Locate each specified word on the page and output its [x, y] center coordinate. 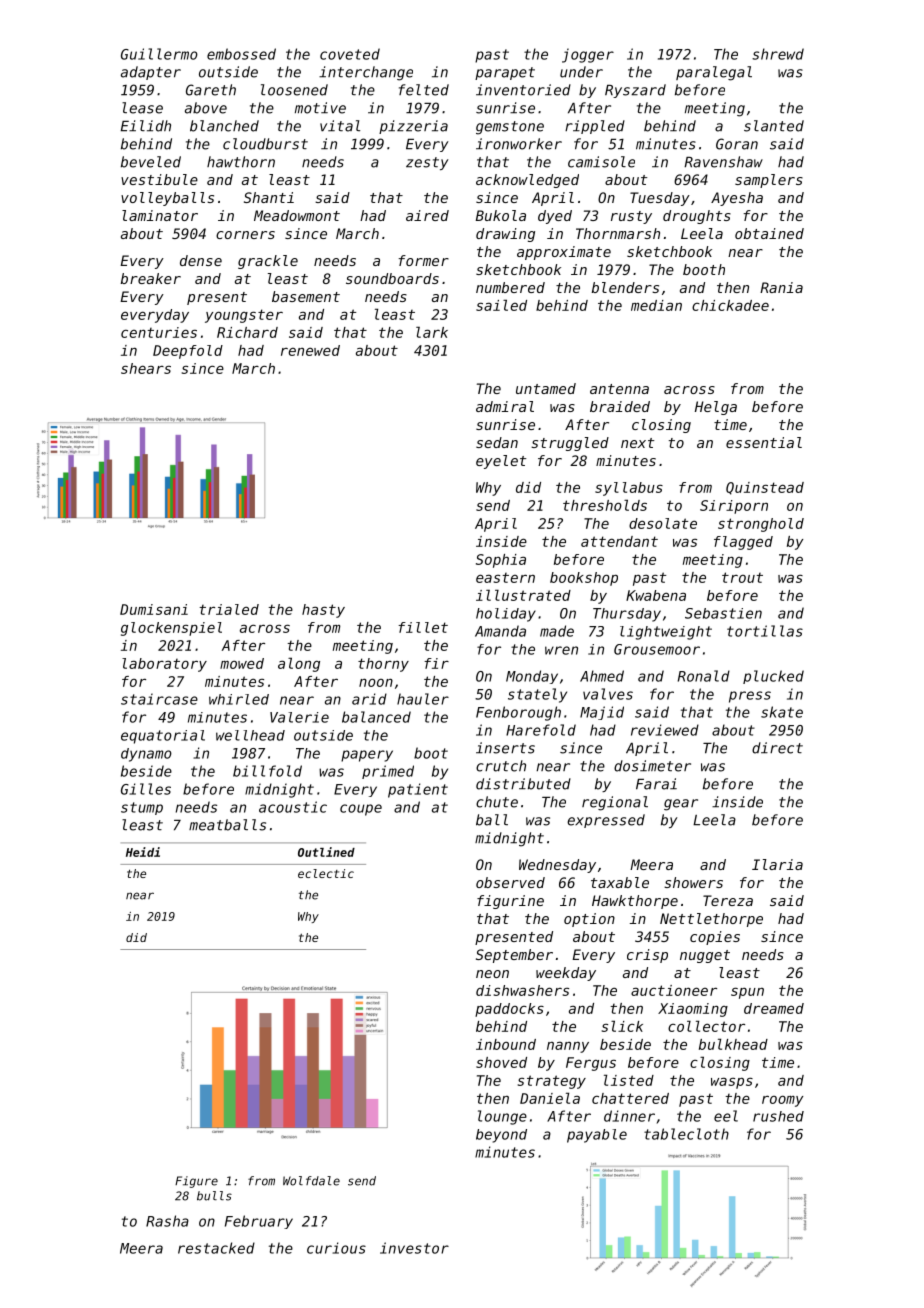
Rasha [167, 1221]
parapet [505, 73]
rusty [631, 217]
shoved [501, 1062]
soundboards [392, 278]
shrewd [778, 54]
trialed [229, 609]
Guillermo [159, 54]
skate [782, 712]
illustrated [523, 595]
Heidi [143, 852]
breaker [151, 278]
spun [747, 993]
